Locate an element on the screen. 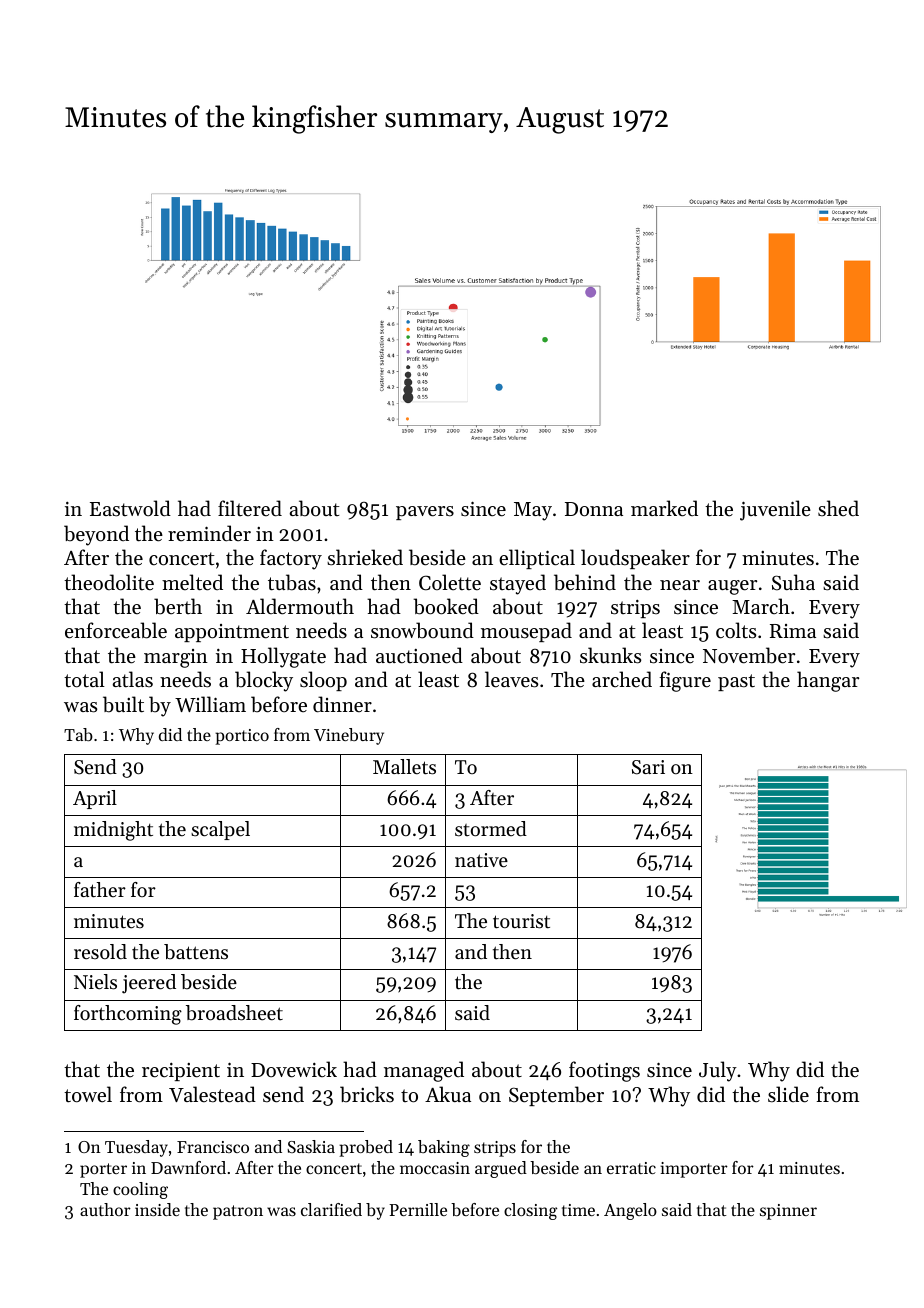 This screenshot has width=924, height=1308. elliptical is located at coordinates (537, 559).
